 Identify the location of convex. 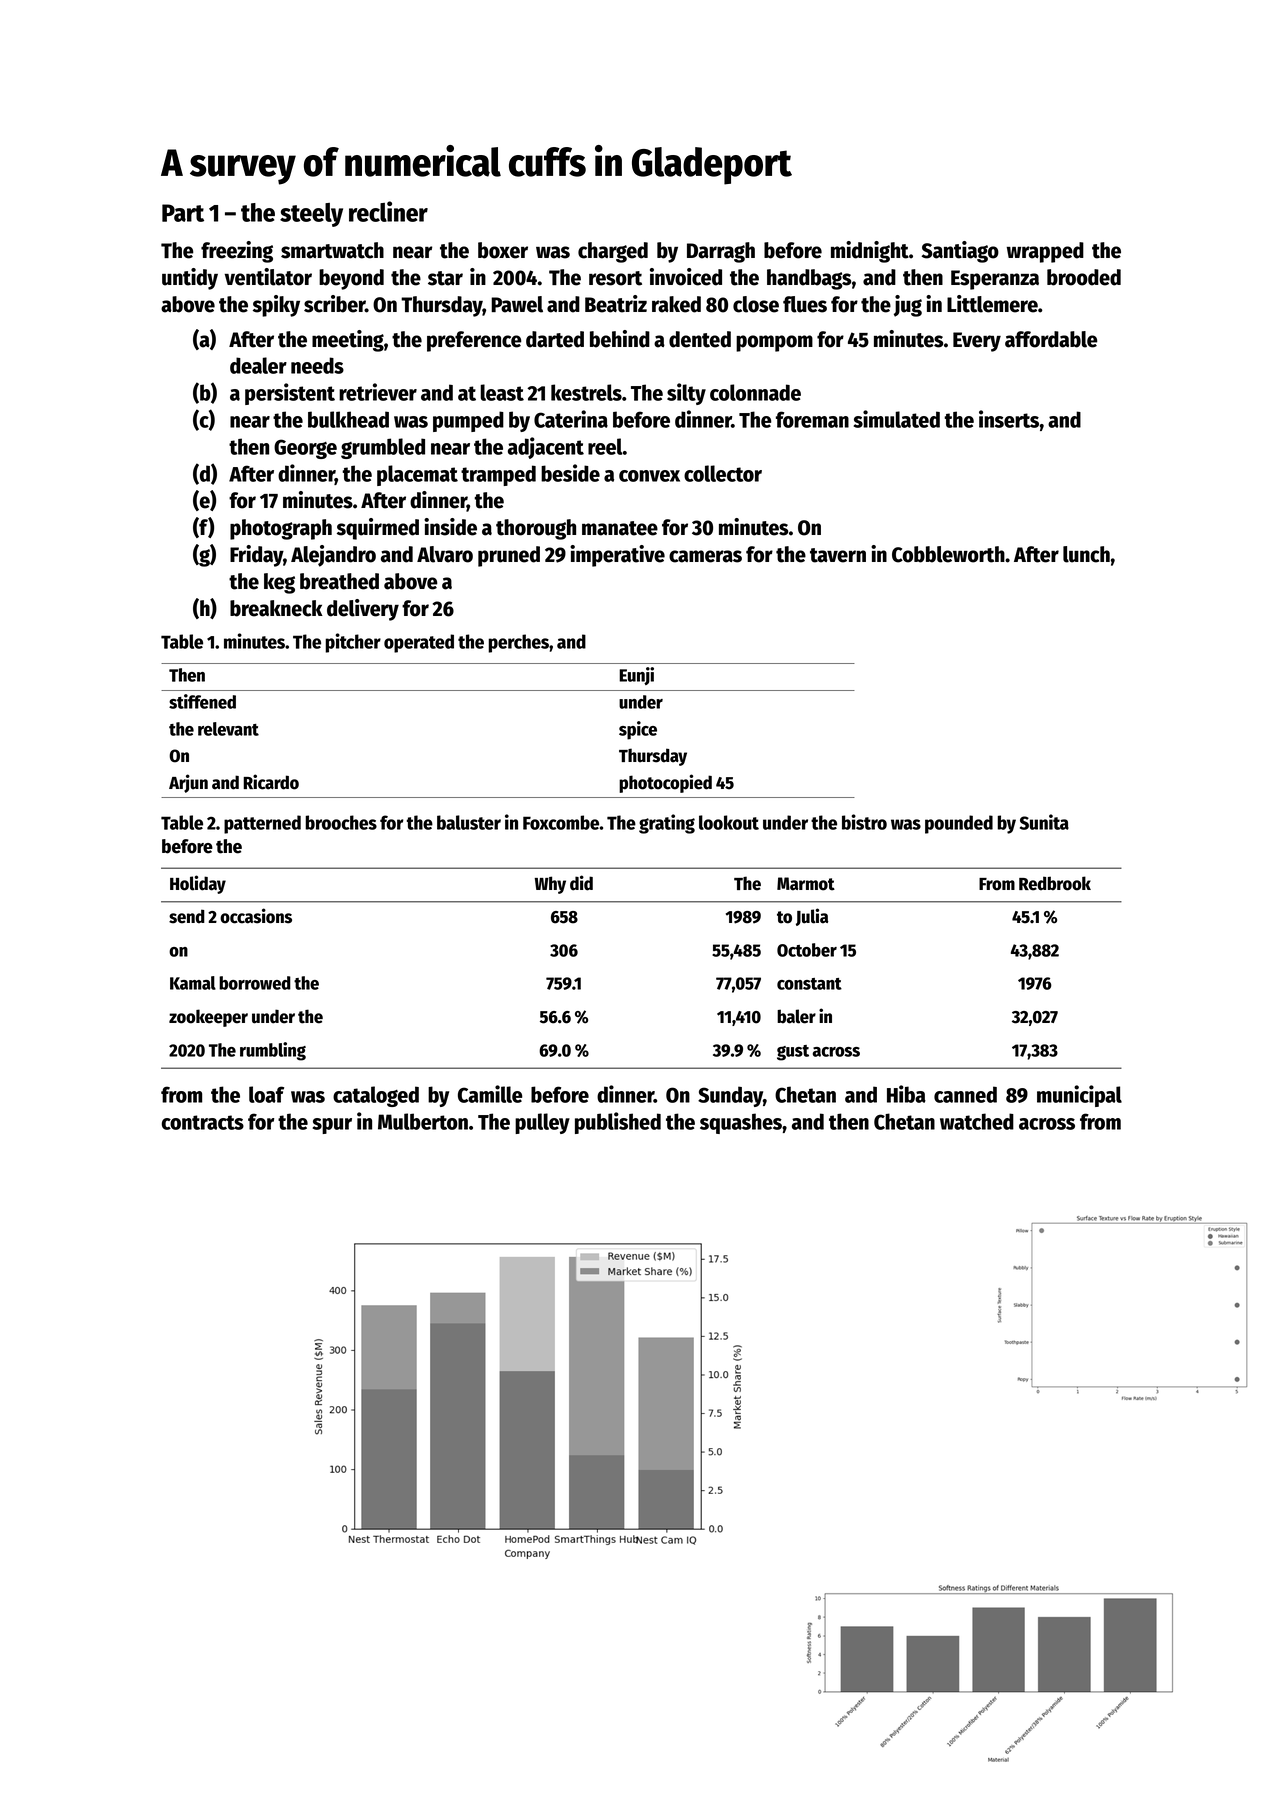
(649, 476).
